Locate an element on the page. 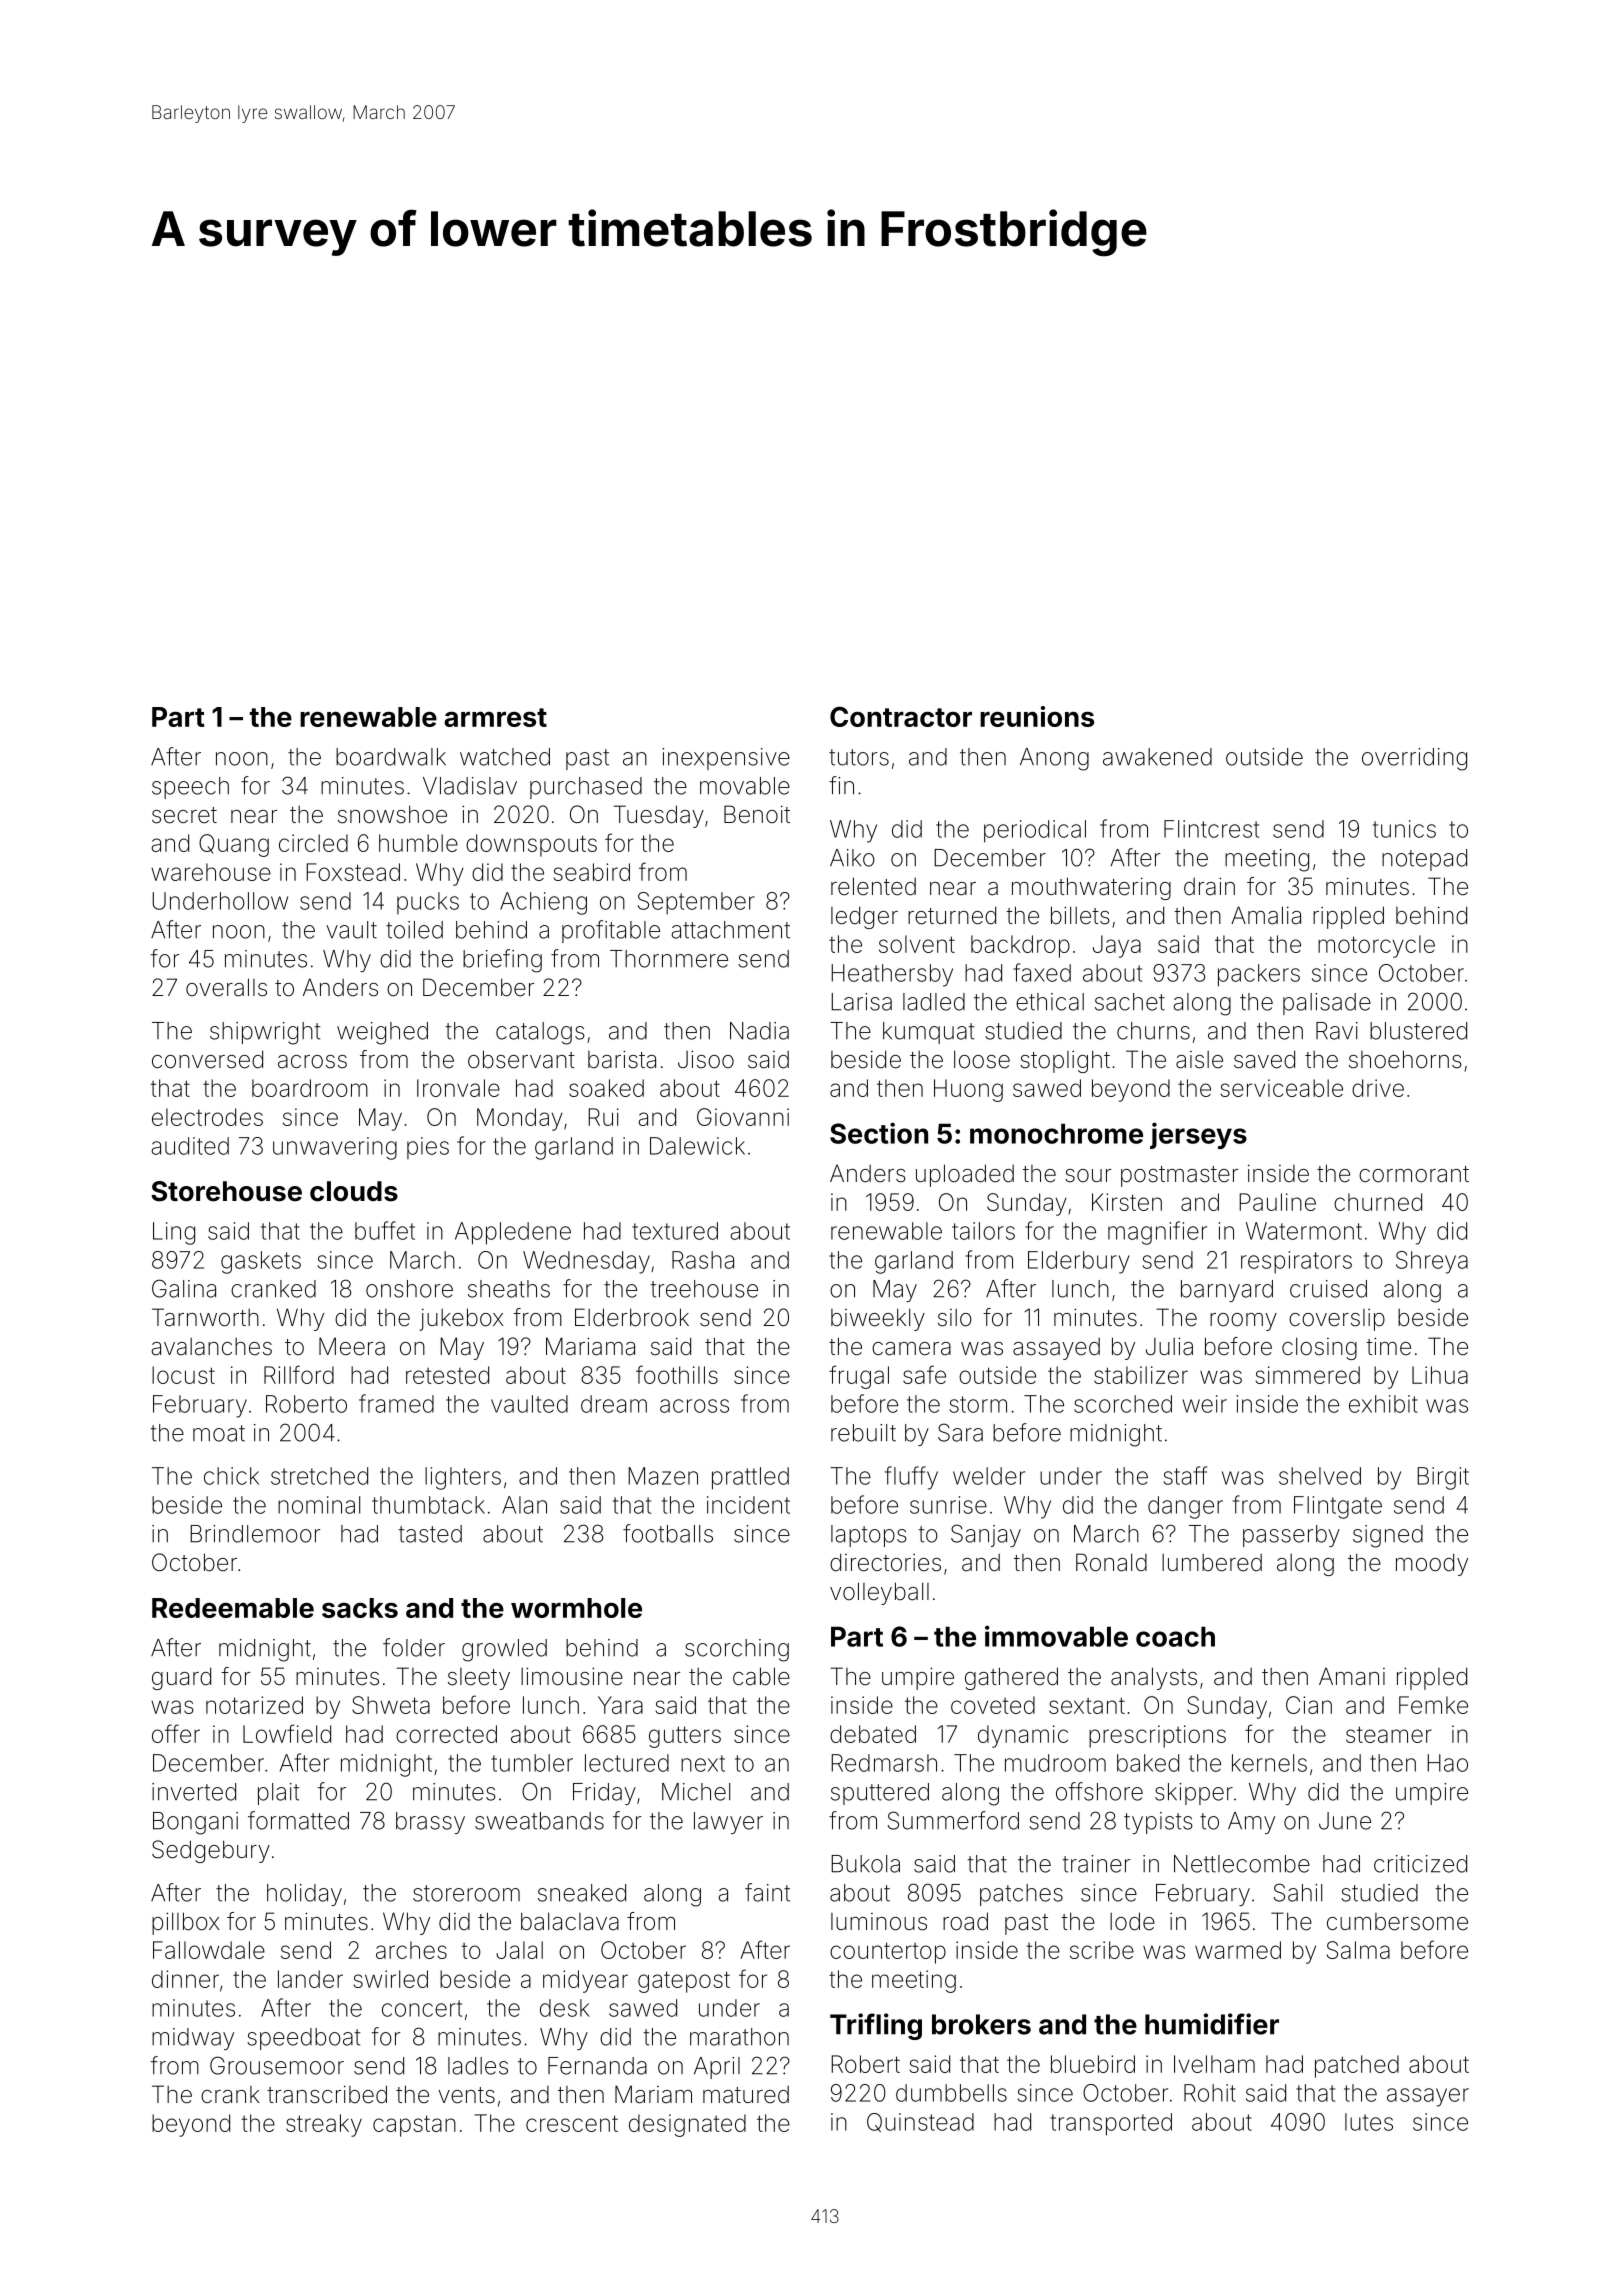  reunions is located at coordinates (1037, 716).
